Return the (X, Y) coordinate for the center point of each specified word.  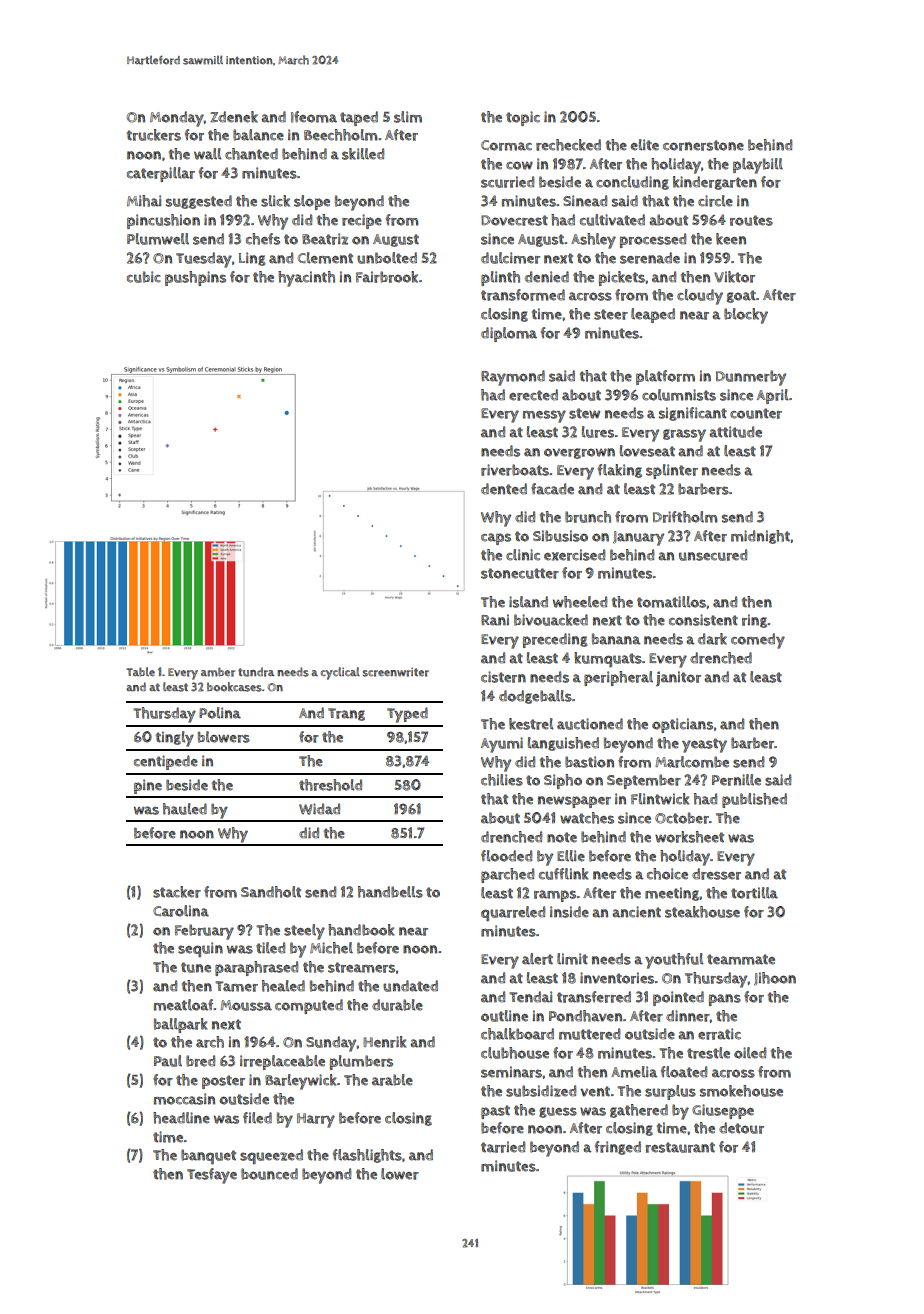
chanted (251, 154)
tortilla (754, 893)
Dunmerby (751, 378)
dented (504, 489)
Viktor (734, 277)
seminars (511, 1072)
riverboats (515, 470)
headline (181, 1118)
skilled (363, 154)
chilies (502, 780)
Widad (319, 809)
